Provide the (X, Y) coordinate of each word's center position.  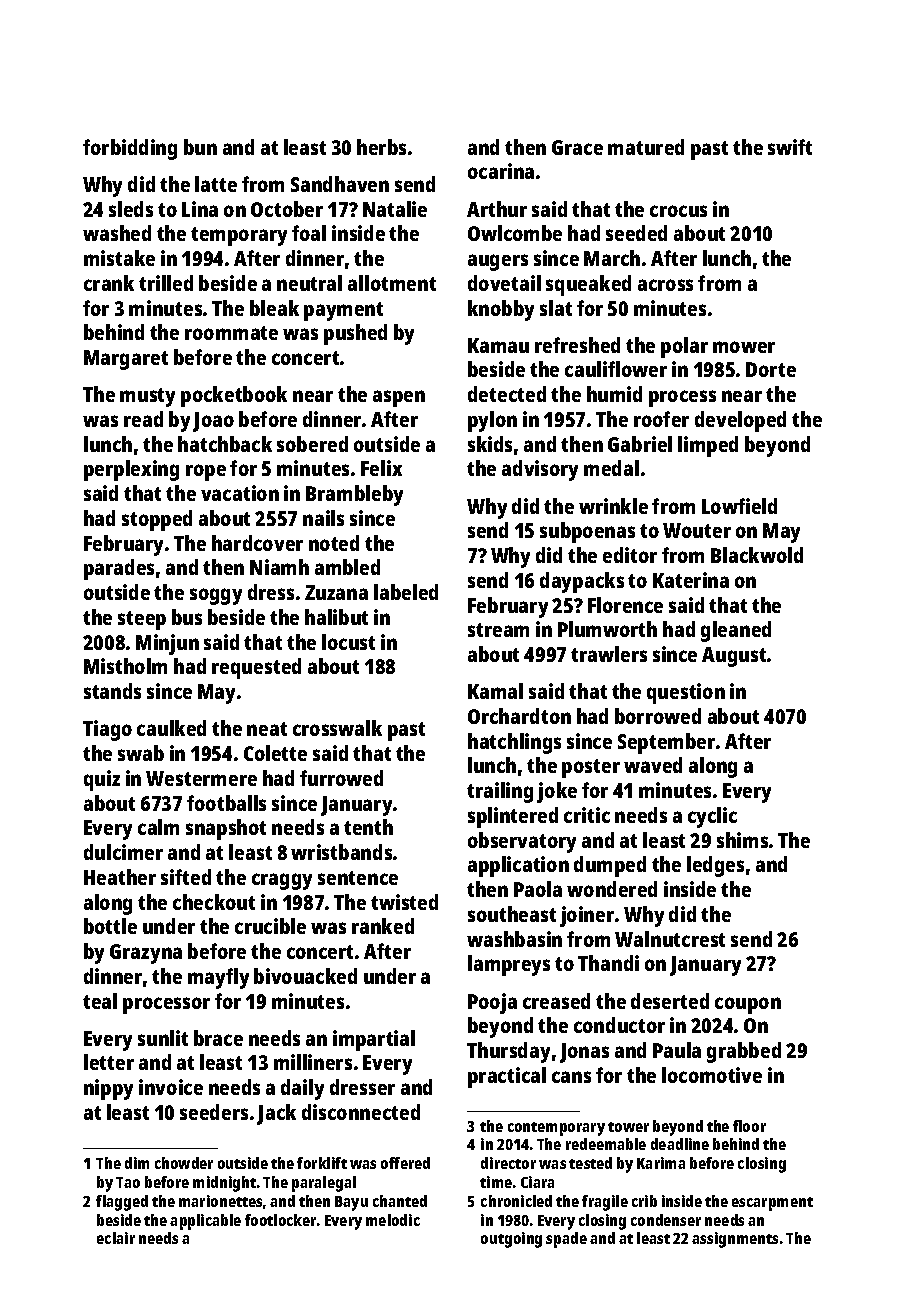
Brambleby (354, 495)
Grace (577, 147)
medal (611, 468)
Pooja (492, 1003)
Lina (200, 209)
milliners (313, 1062)
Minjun (167, 644)
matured (646, 147)
